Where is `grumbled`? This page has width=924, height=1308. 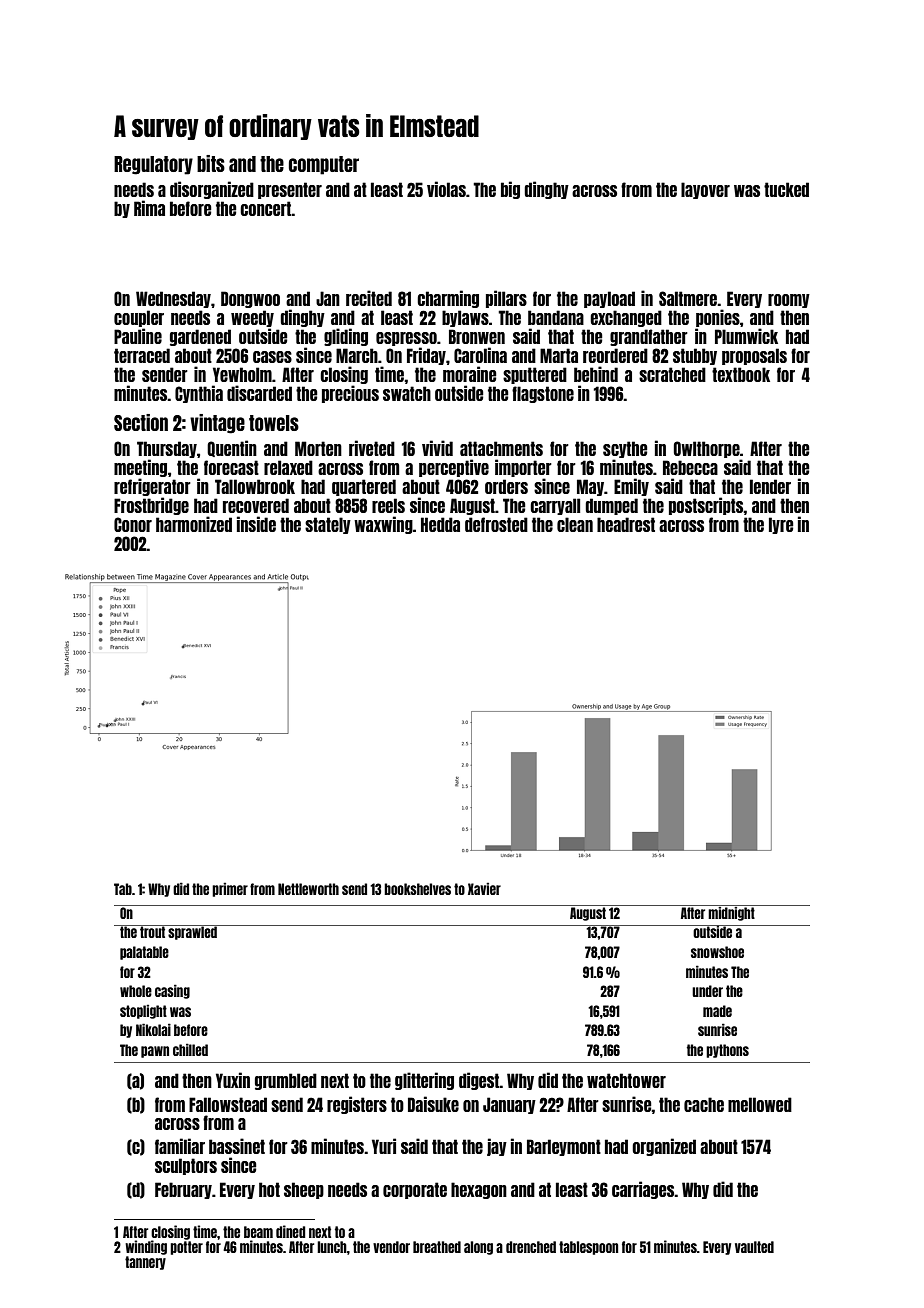
grumbled is located at coordinates (286, 1081).
